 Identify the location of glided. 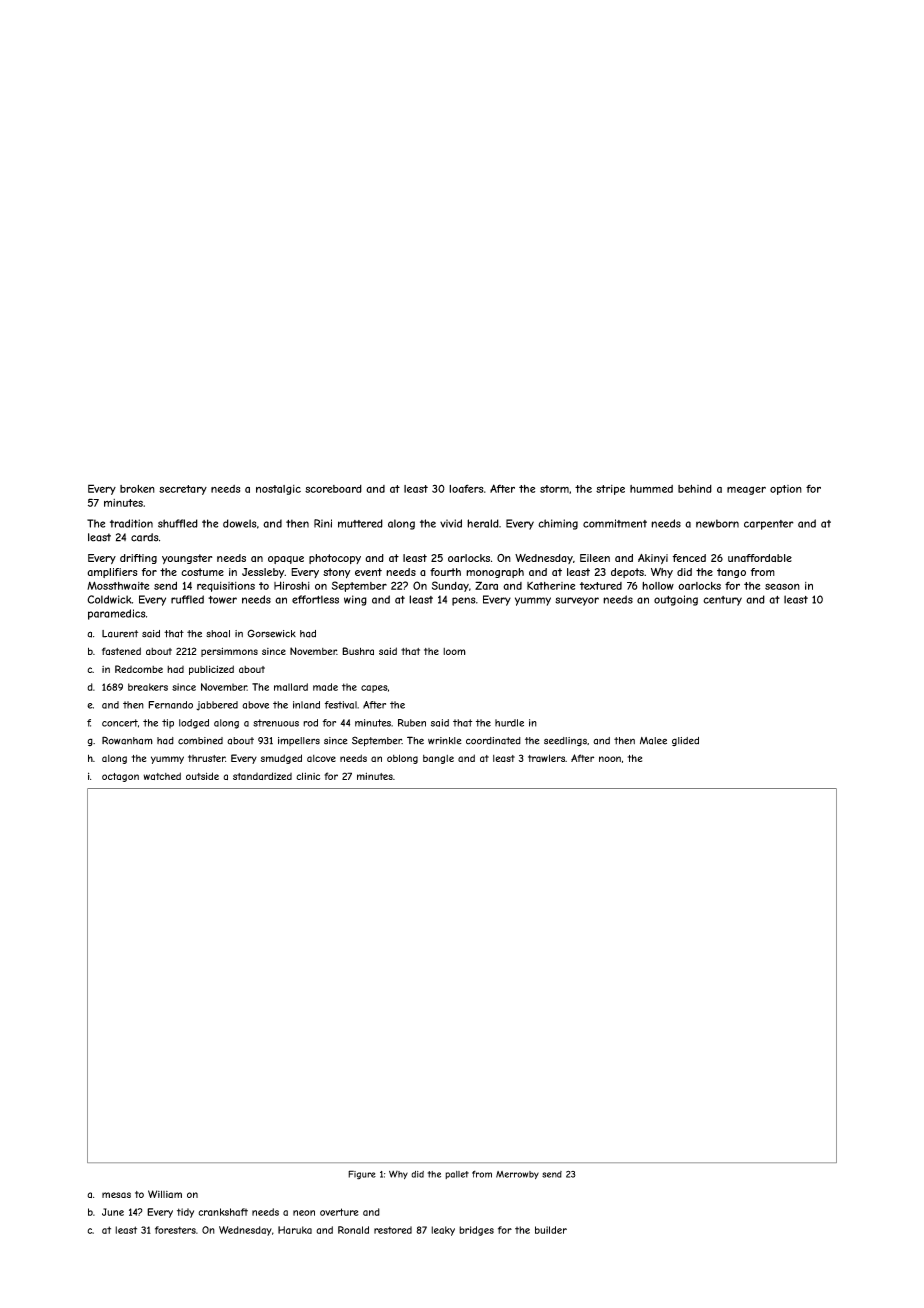
(685, 741).
